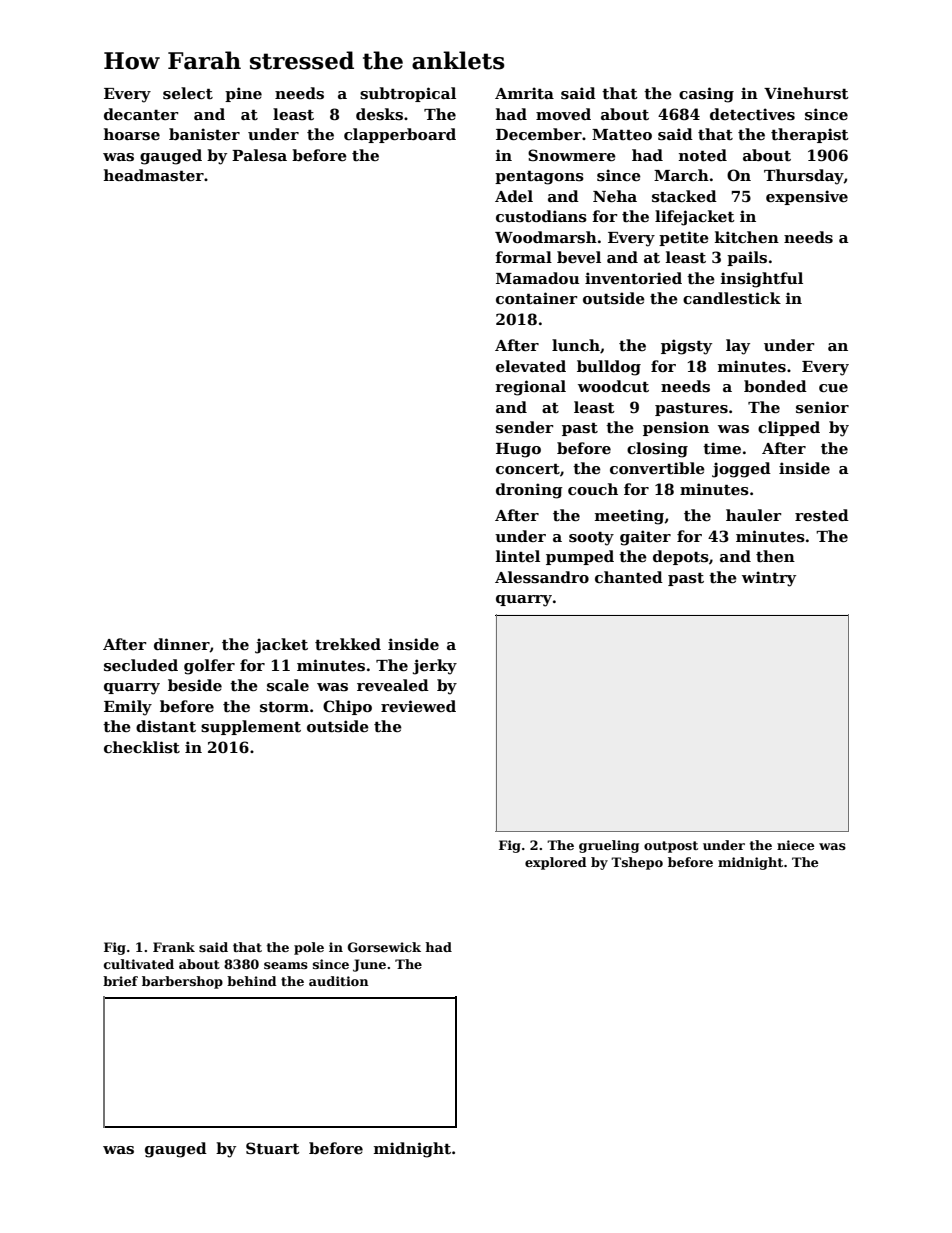  I want to click on pole, so click(309, 948).
